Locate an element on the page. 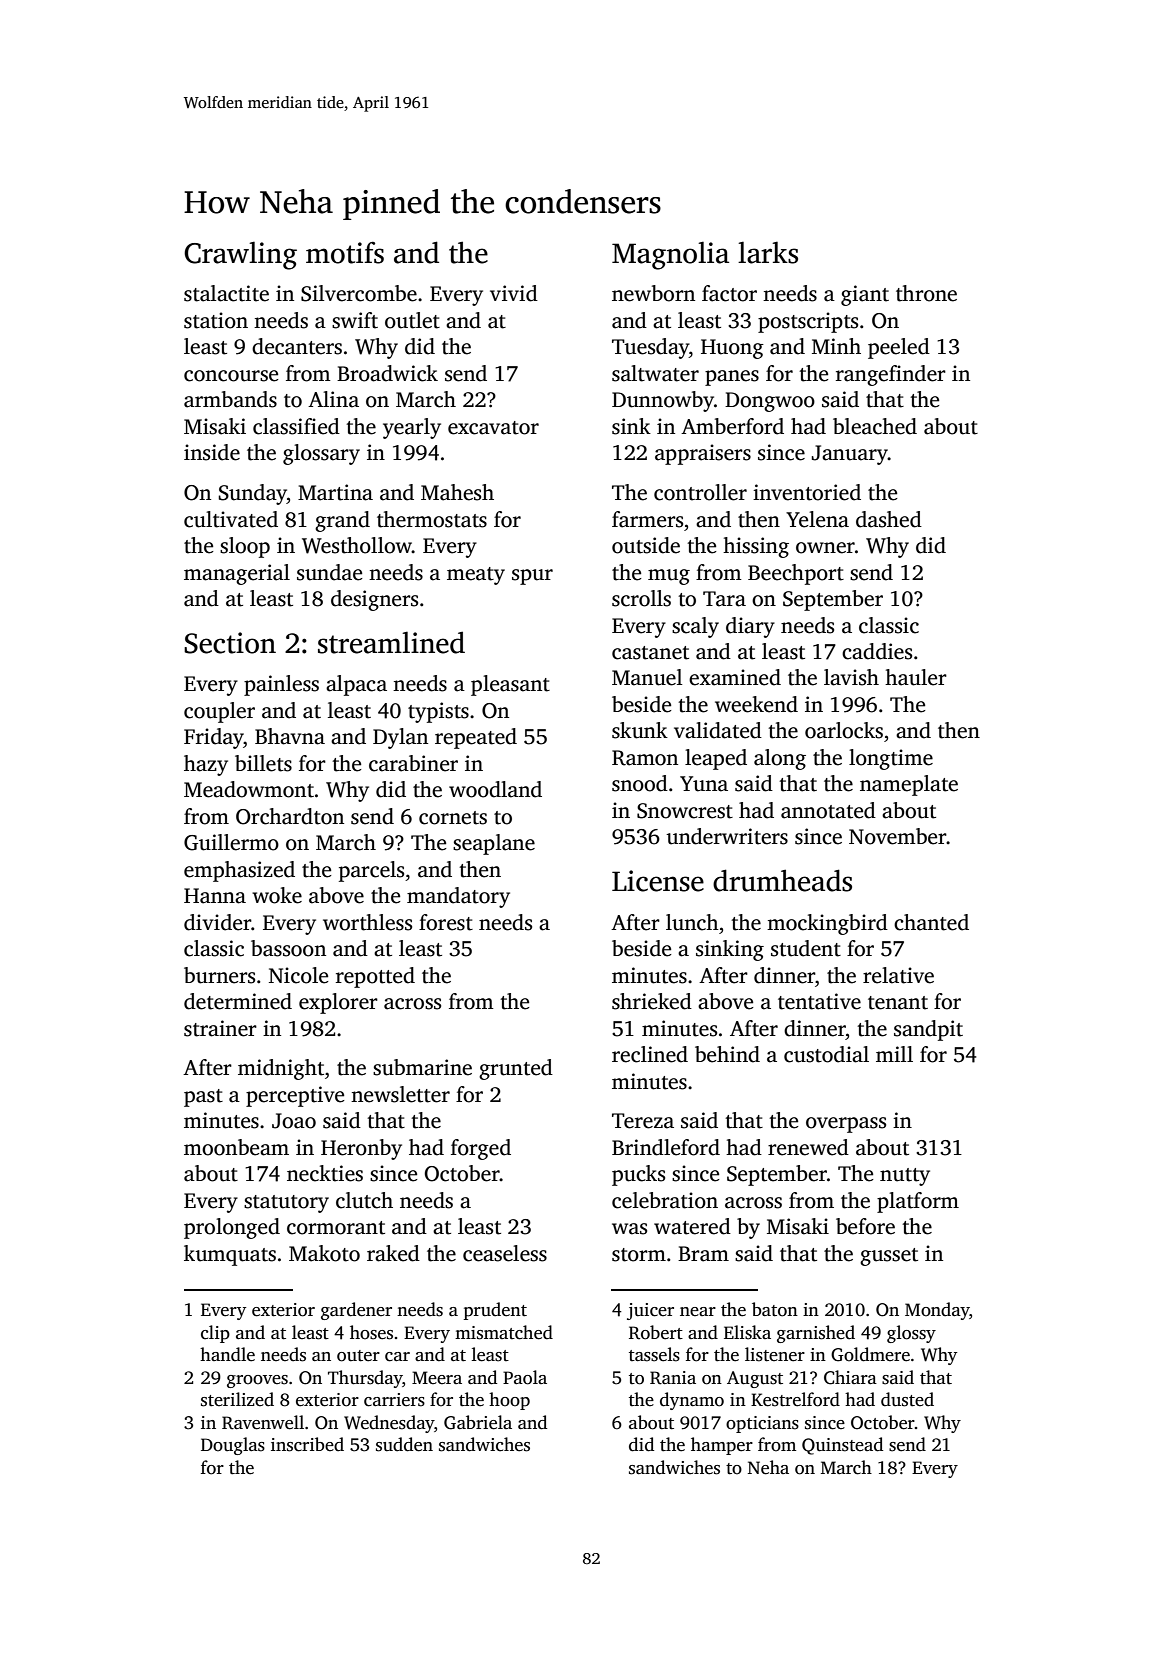 This document has height=1654, width=1165. motifs is located at coordinates (345, 253).
